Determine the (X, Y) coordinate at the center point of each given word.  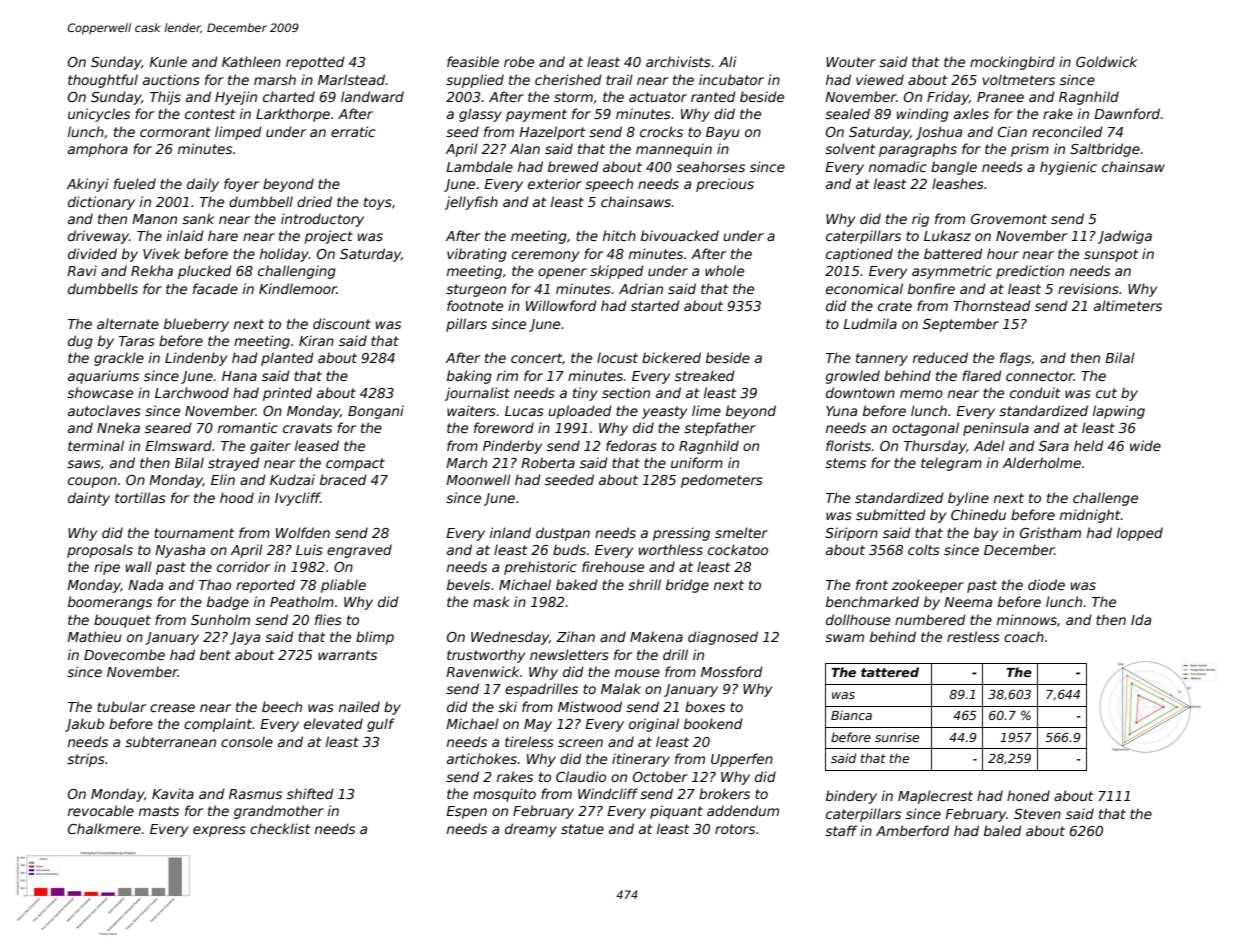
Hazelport (552, 133)
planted (287, 359)
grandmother (279, 812)
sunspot (1111, 255)
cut (1106, 393)
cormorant (175, 132)
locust (617, 357)
